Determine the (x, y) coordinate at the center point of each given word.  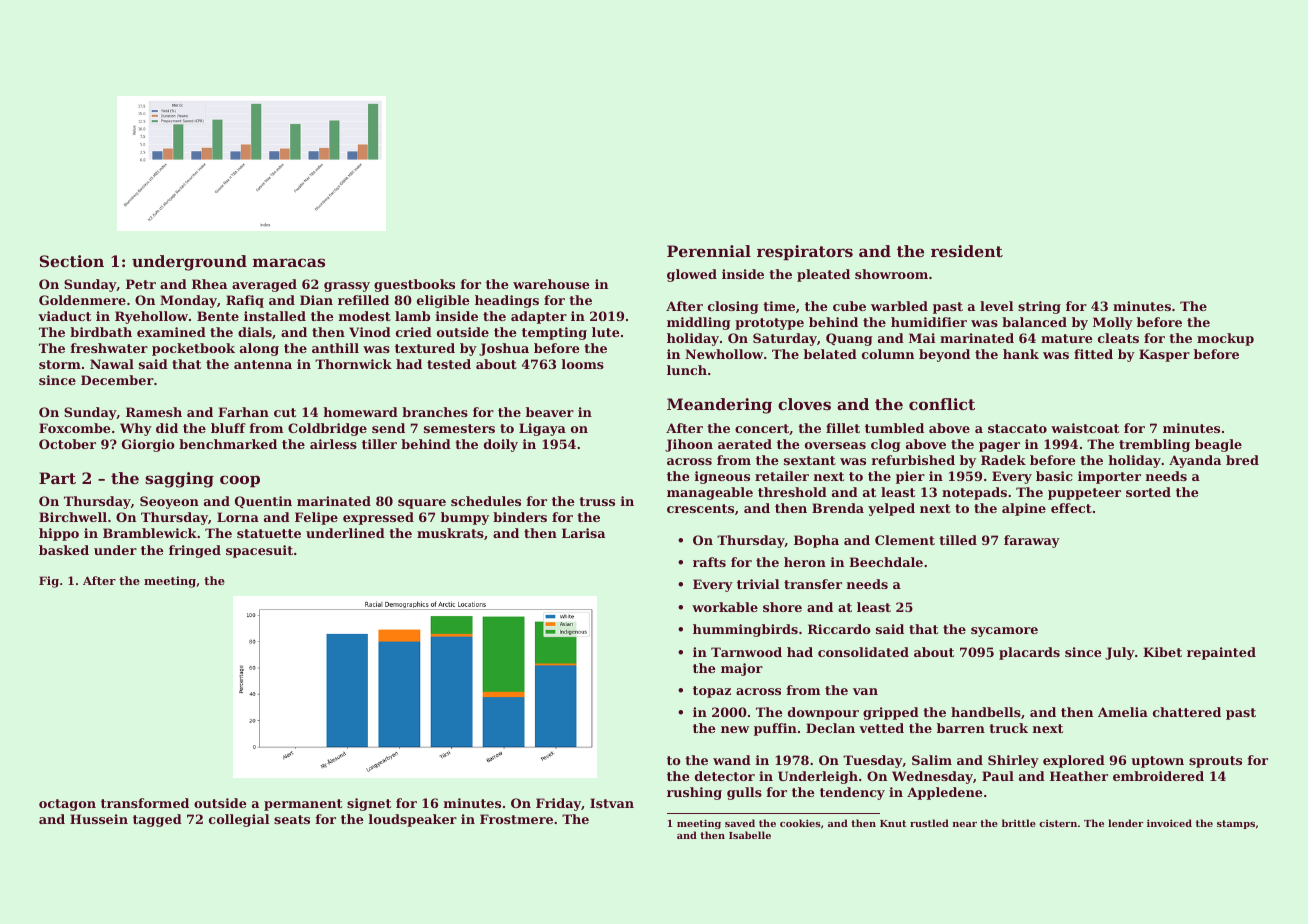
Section (72, 261)
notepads (974, 493)
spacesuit (259, 551)
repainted (1221, 653)
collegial (239, 820)
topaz (712, 692)
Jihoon (689, 445)
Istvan (612, 803)
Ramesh (154, 412)
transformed (145, 803)
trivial (758, 584)
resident (967, 251)
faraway (1032, 541)
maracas (289, 262)
